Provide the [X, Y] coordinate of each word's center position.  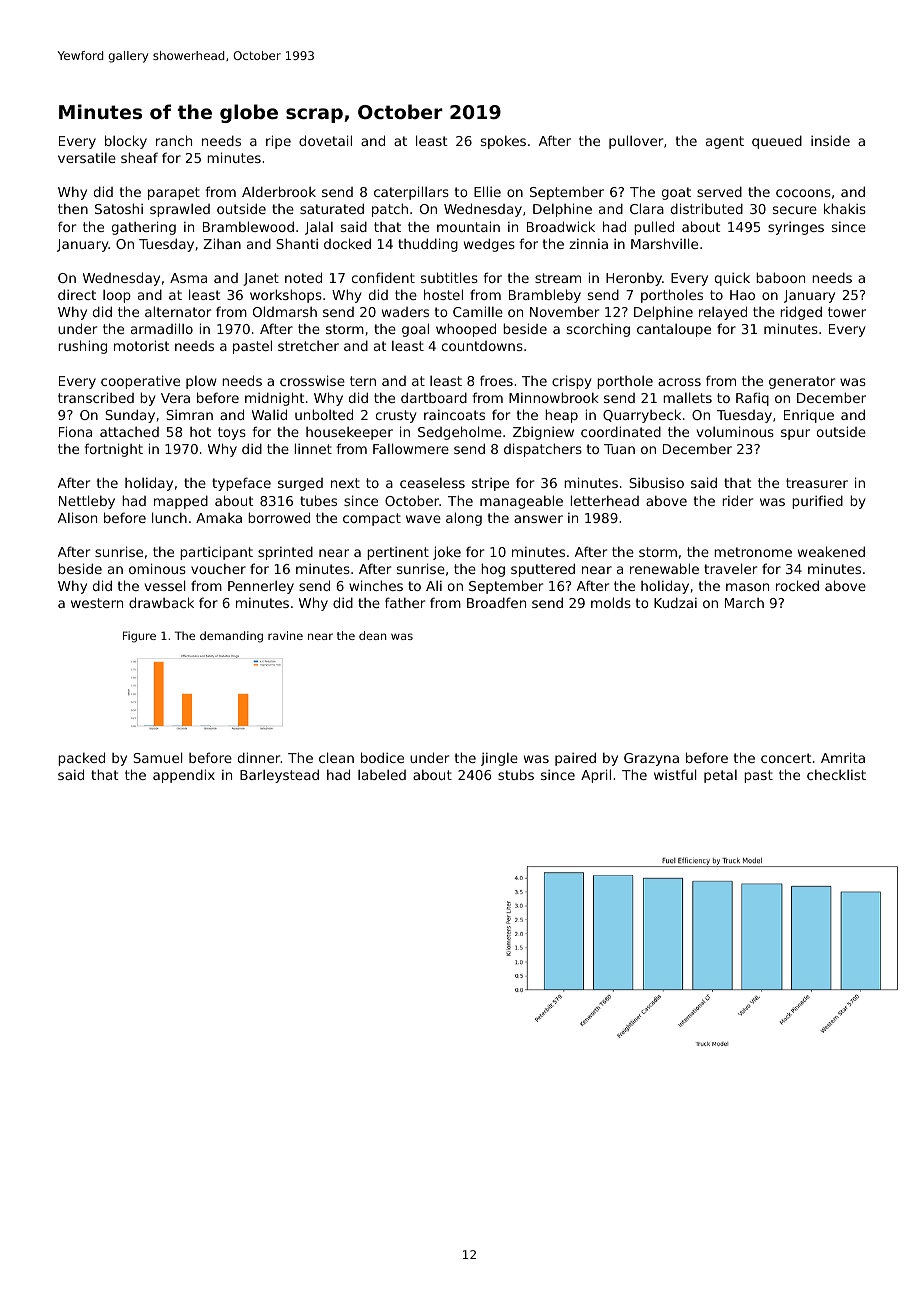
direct [77, 294]
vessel [165, 585]
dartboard [434, 397]
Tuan [619, 449]
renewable [664, 568]
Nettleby [87, 502]
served [719, 191]
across [679, 382]
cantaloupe [674, 330]
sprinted [285, 553]
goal [415, 330]
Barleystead [279, 776]
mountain [468, 226]
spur [795, 434]
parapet [174, 193]
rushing [82, 347]
